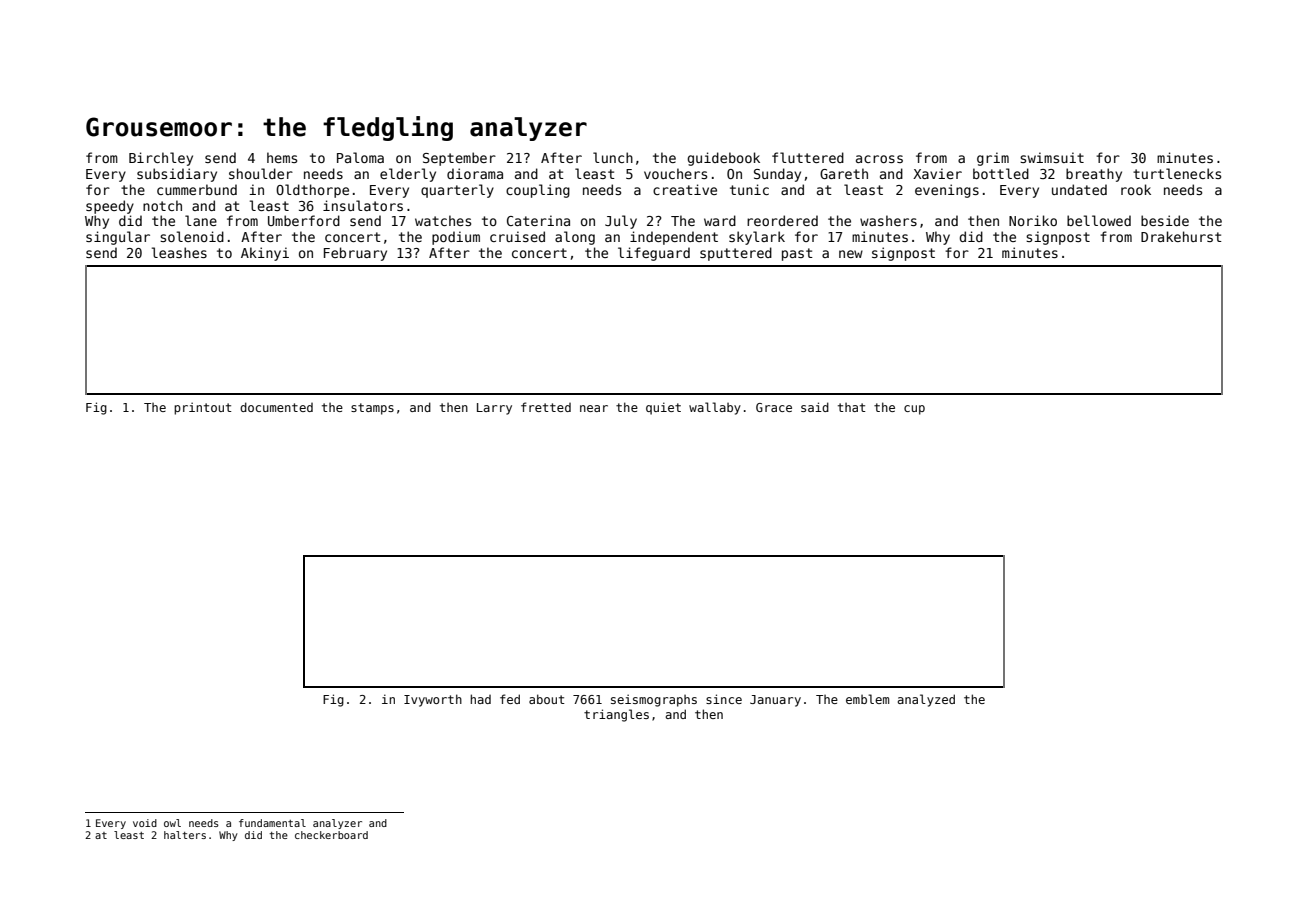 The width and height of the image is (1308, 924). Describe the element at coordinates (937, 173) in the image. I see `Xavier` at that location.
